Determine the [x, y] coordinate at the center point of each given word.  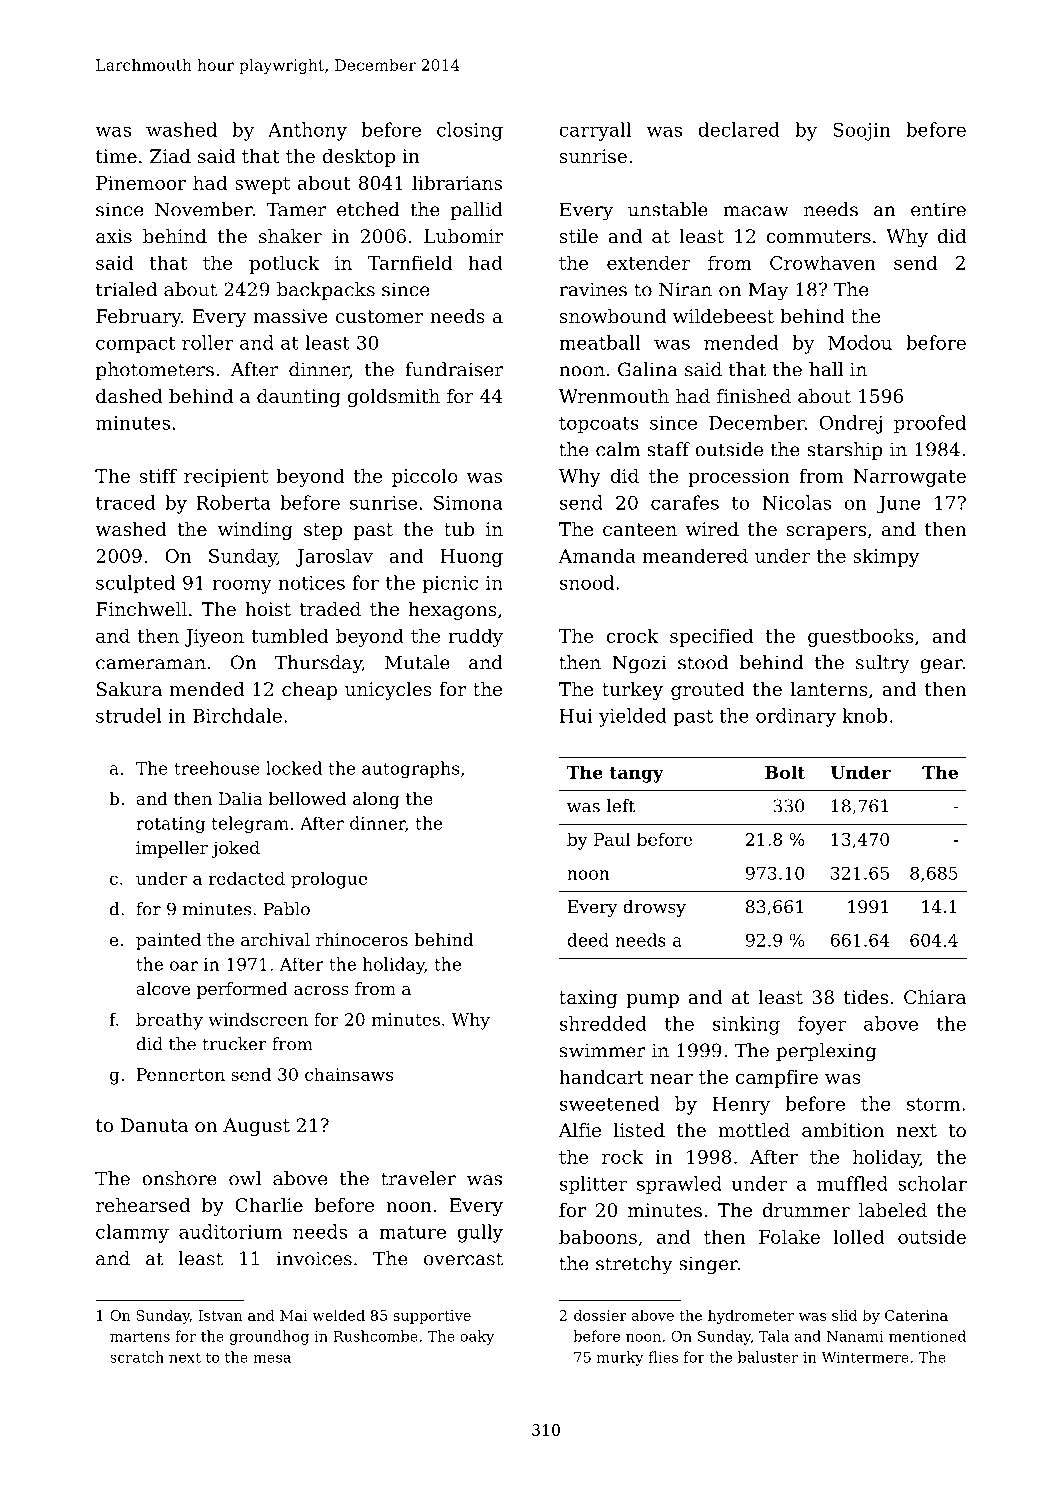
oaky [477, 1337]
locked [294, 768]
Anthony [307, 131]
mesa [272, 1359]
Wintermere [865, 1357]
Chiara [935, 997]
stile [579, 236]
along [376, 800]
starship [845, 451]
